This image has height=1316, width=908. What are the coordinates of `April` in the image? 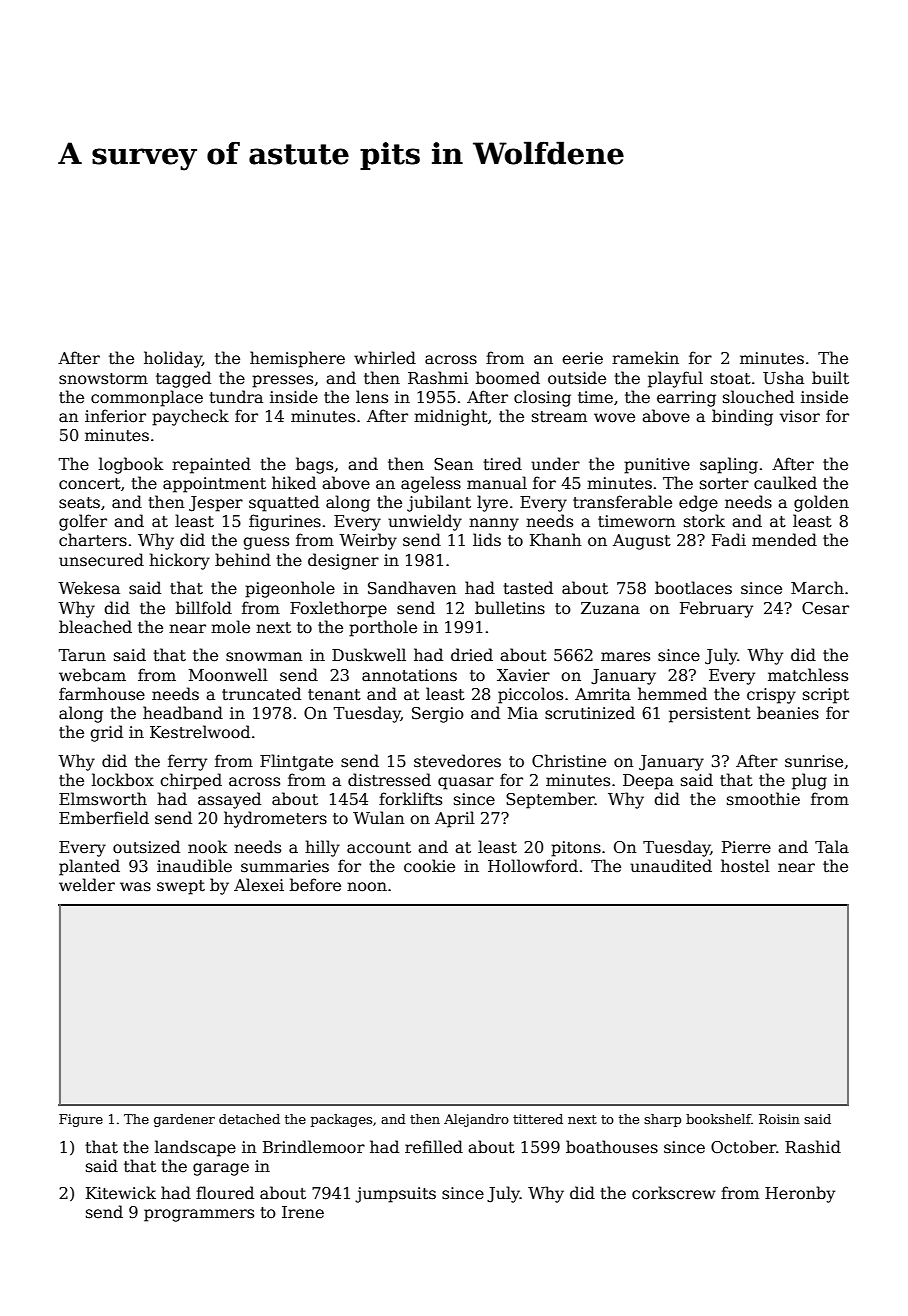 It's located at (455, 819).
